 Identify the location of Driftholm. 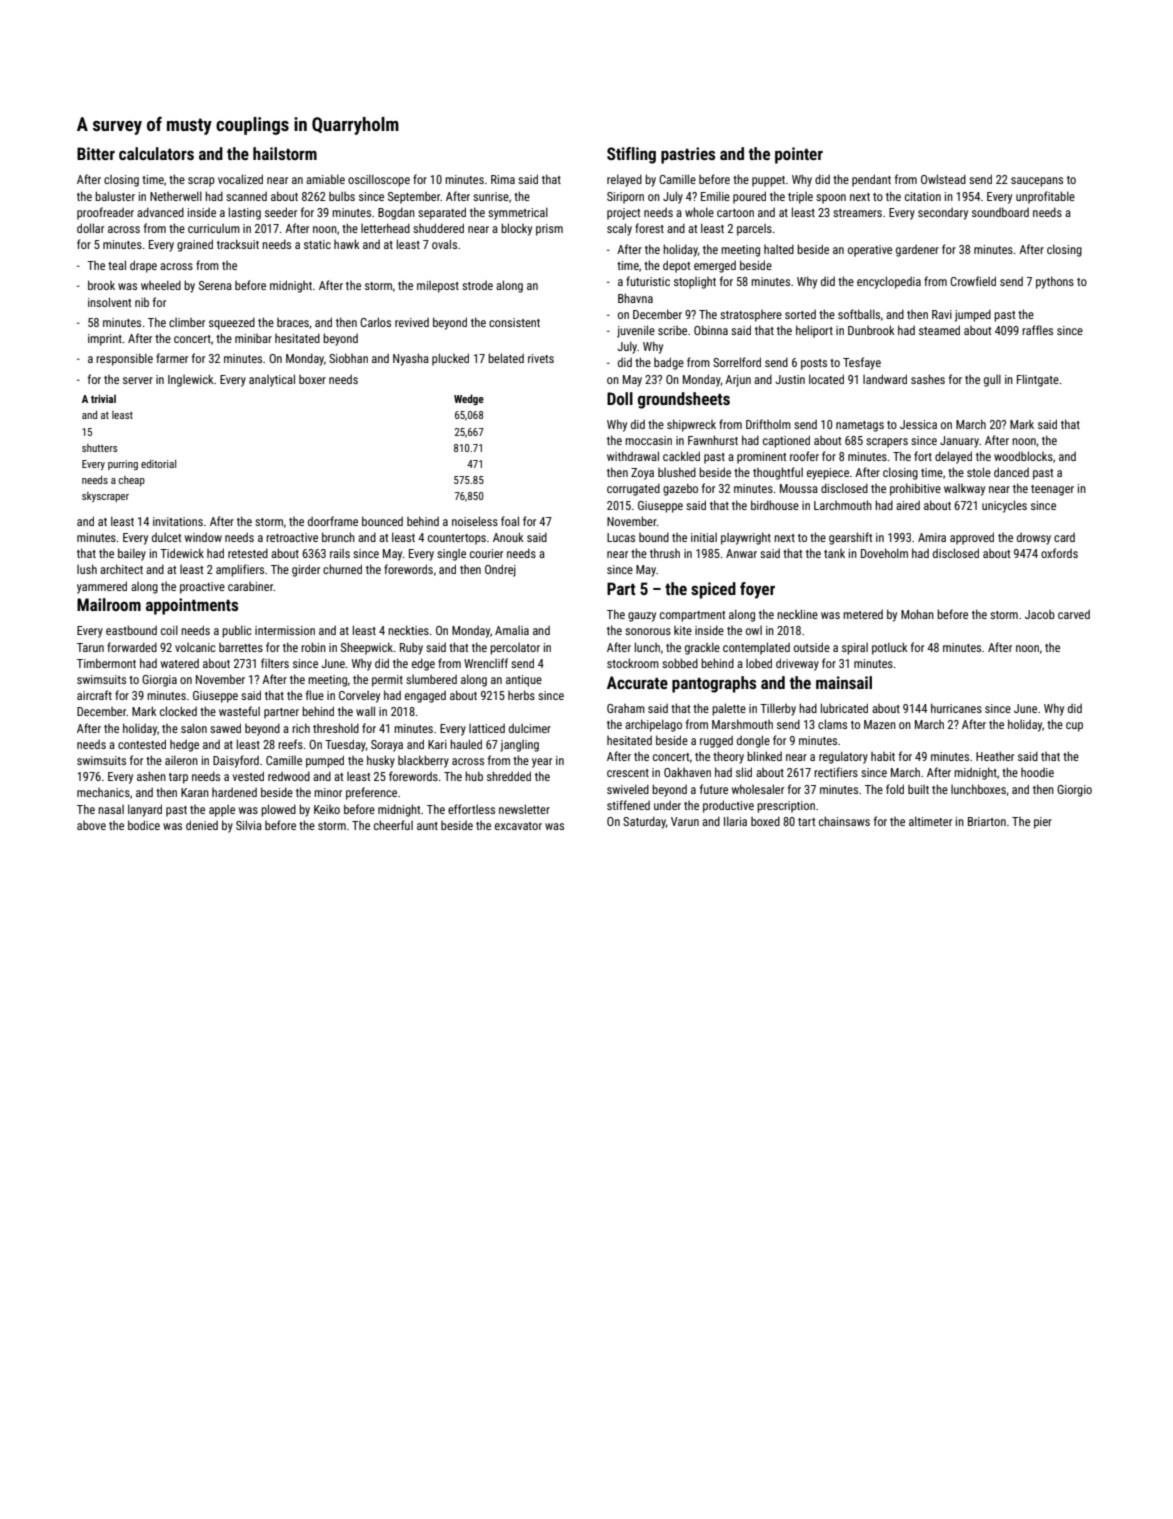
(768, 424).
